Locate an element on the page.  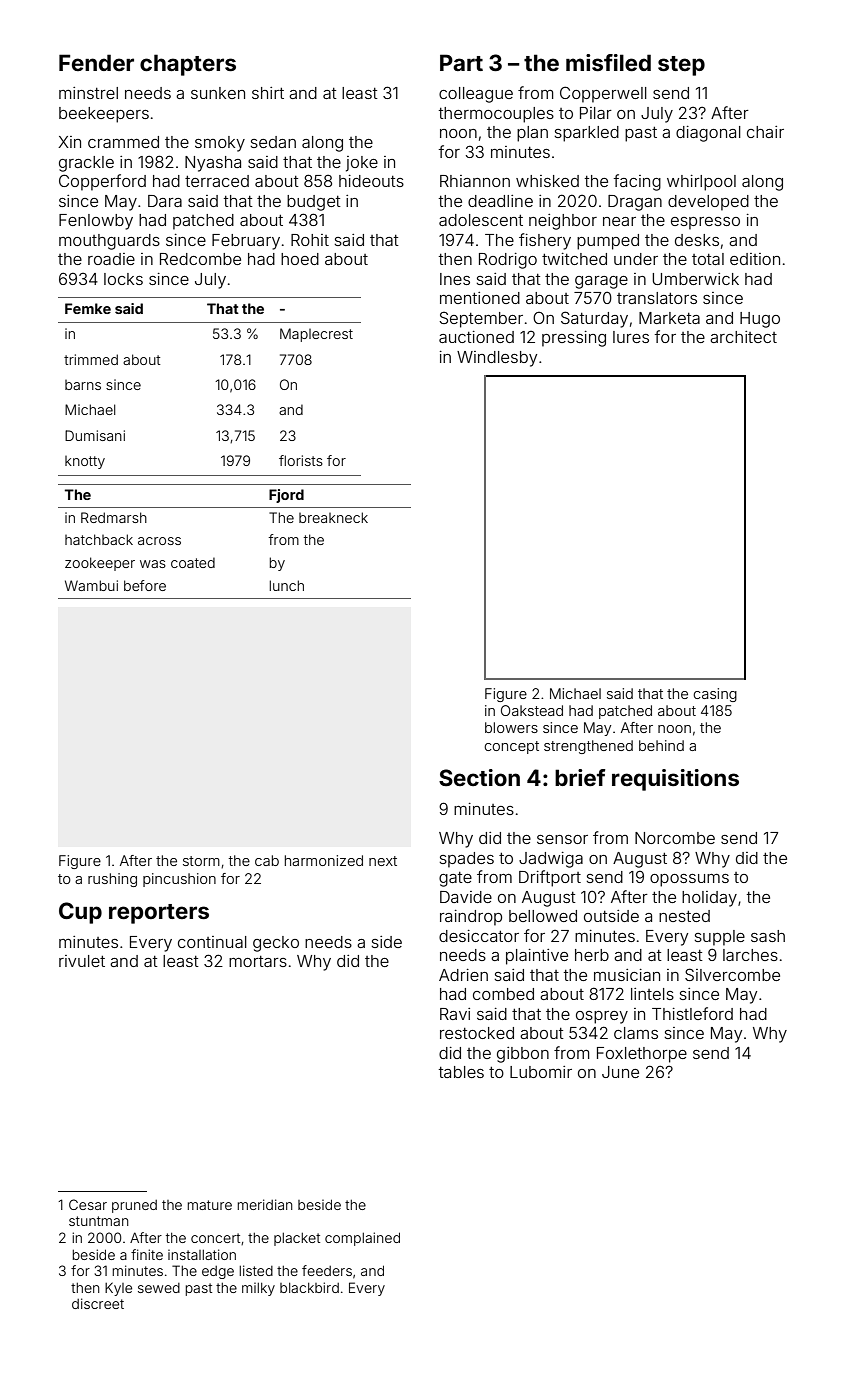
tables is located at coordinates (461, 1072).
